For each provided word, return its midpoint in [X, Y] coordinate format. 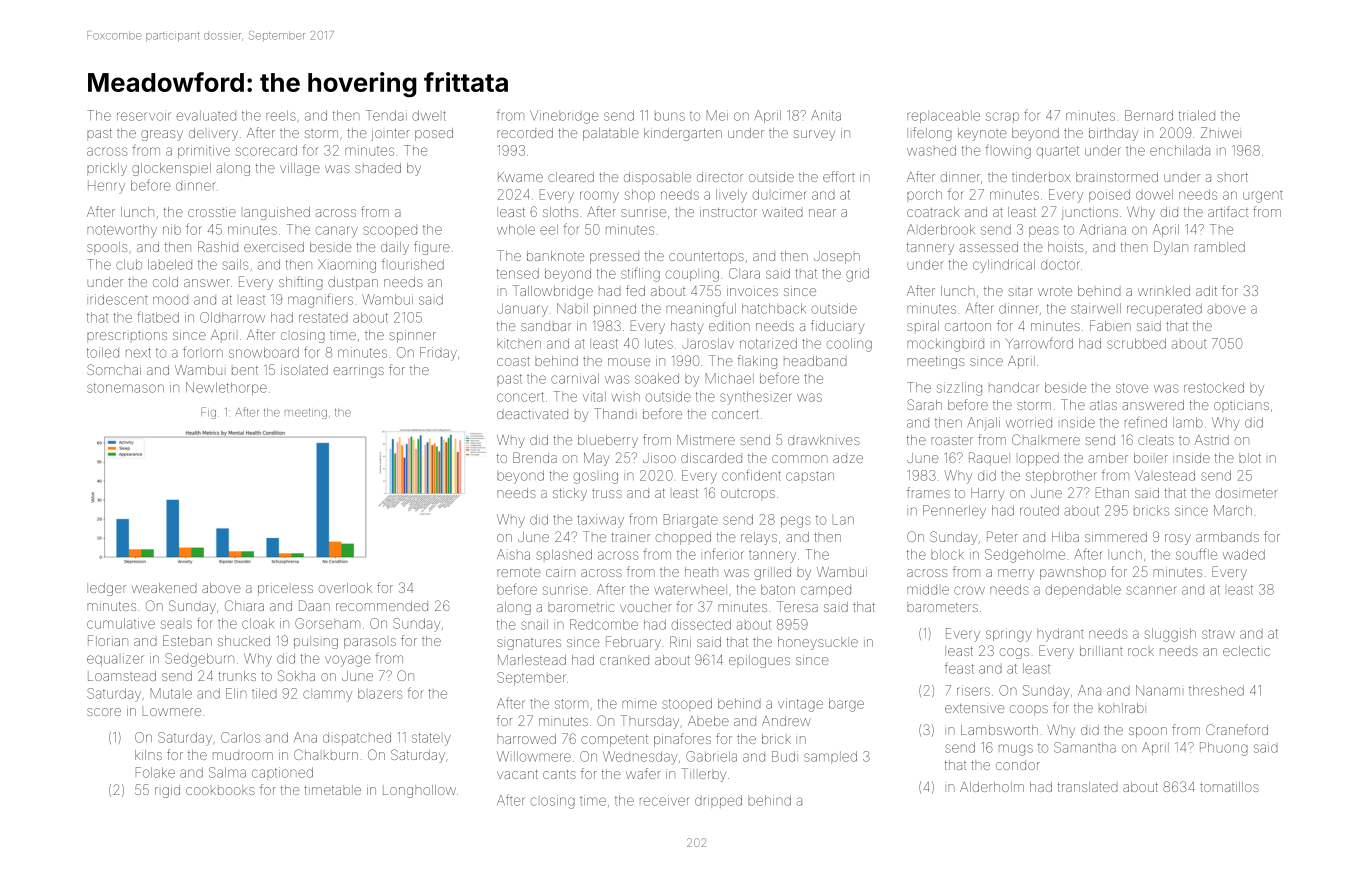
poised [1109, 195]
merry [1016, 574]
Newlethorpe [226, 388]
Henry [106, 188]
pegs [796, 522]
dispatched [357, 738]
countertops [706, 258]
